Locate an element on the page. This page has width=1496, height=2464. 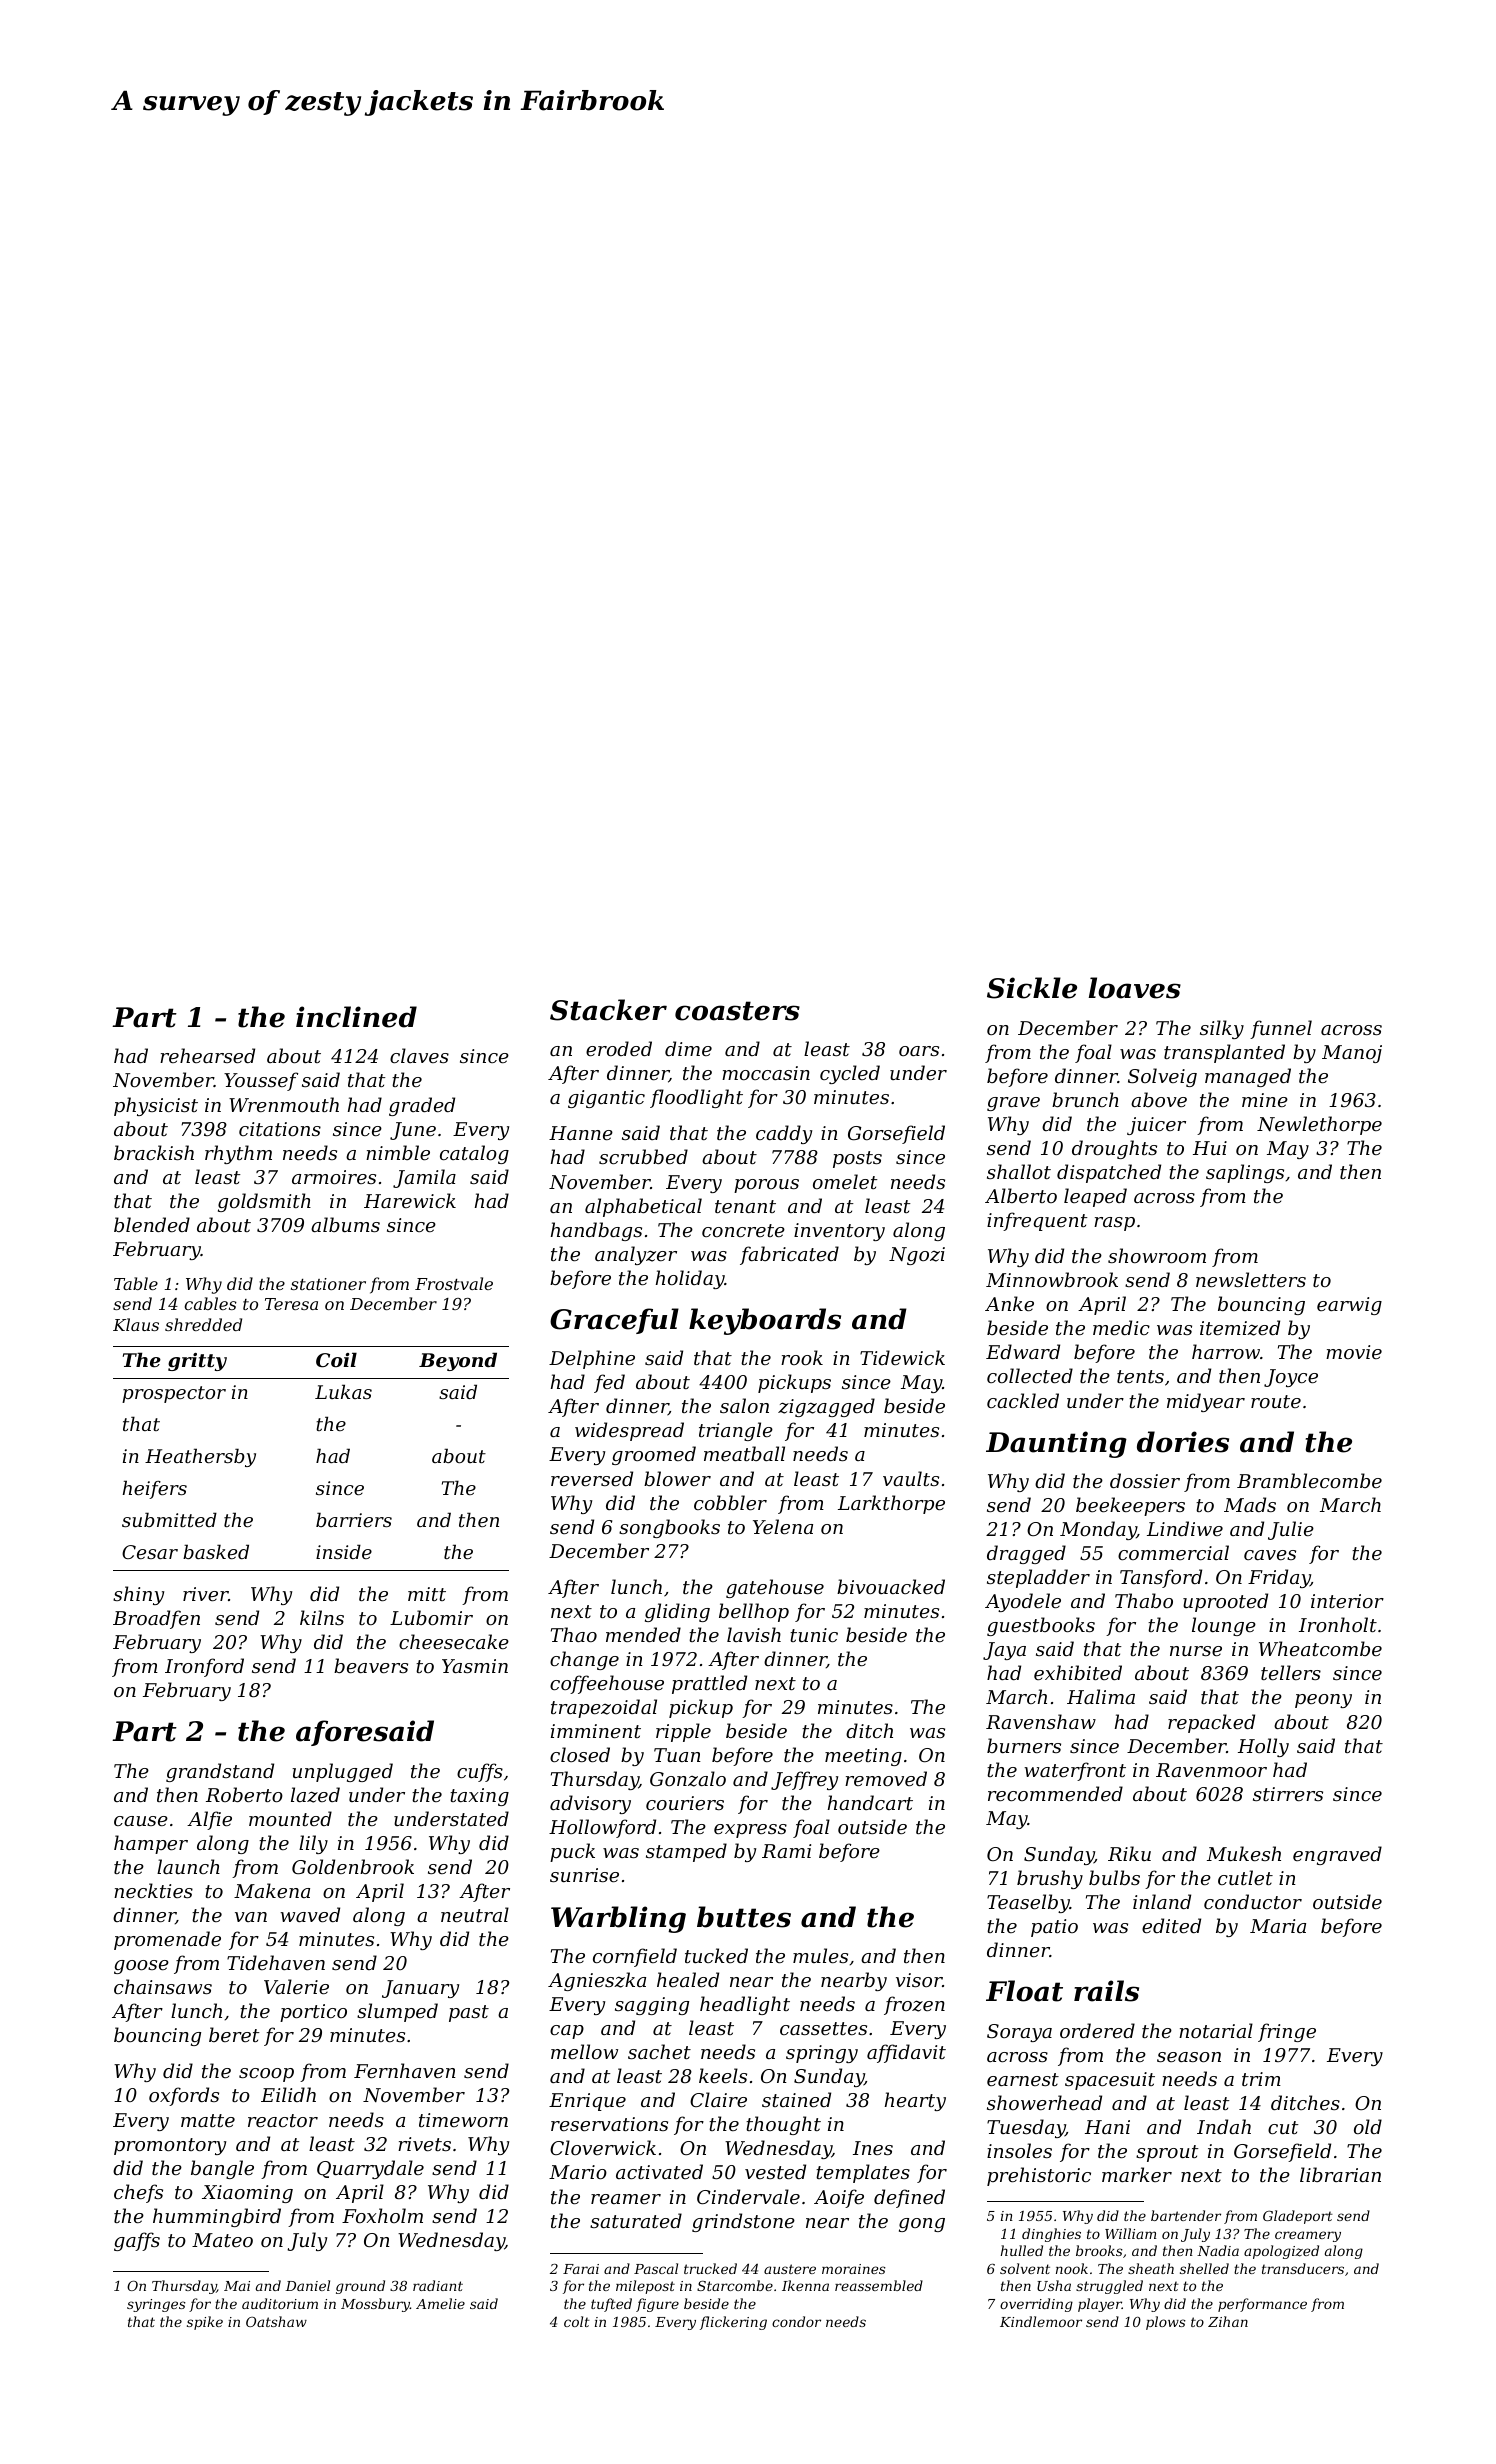
earwig is located at coordinates (1349, 1306).
